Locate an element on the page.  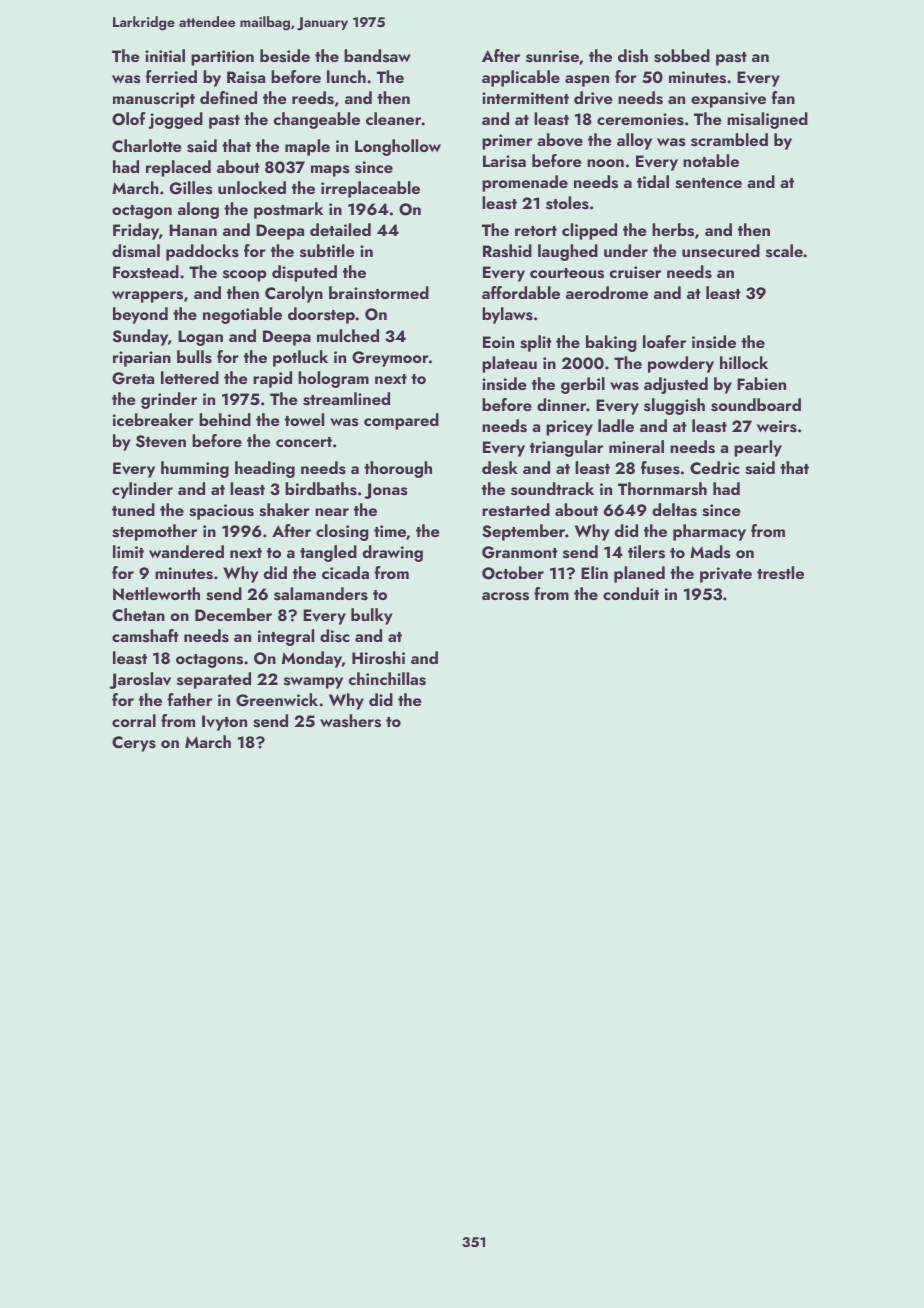
fan is located at coordinates (783, 97).
